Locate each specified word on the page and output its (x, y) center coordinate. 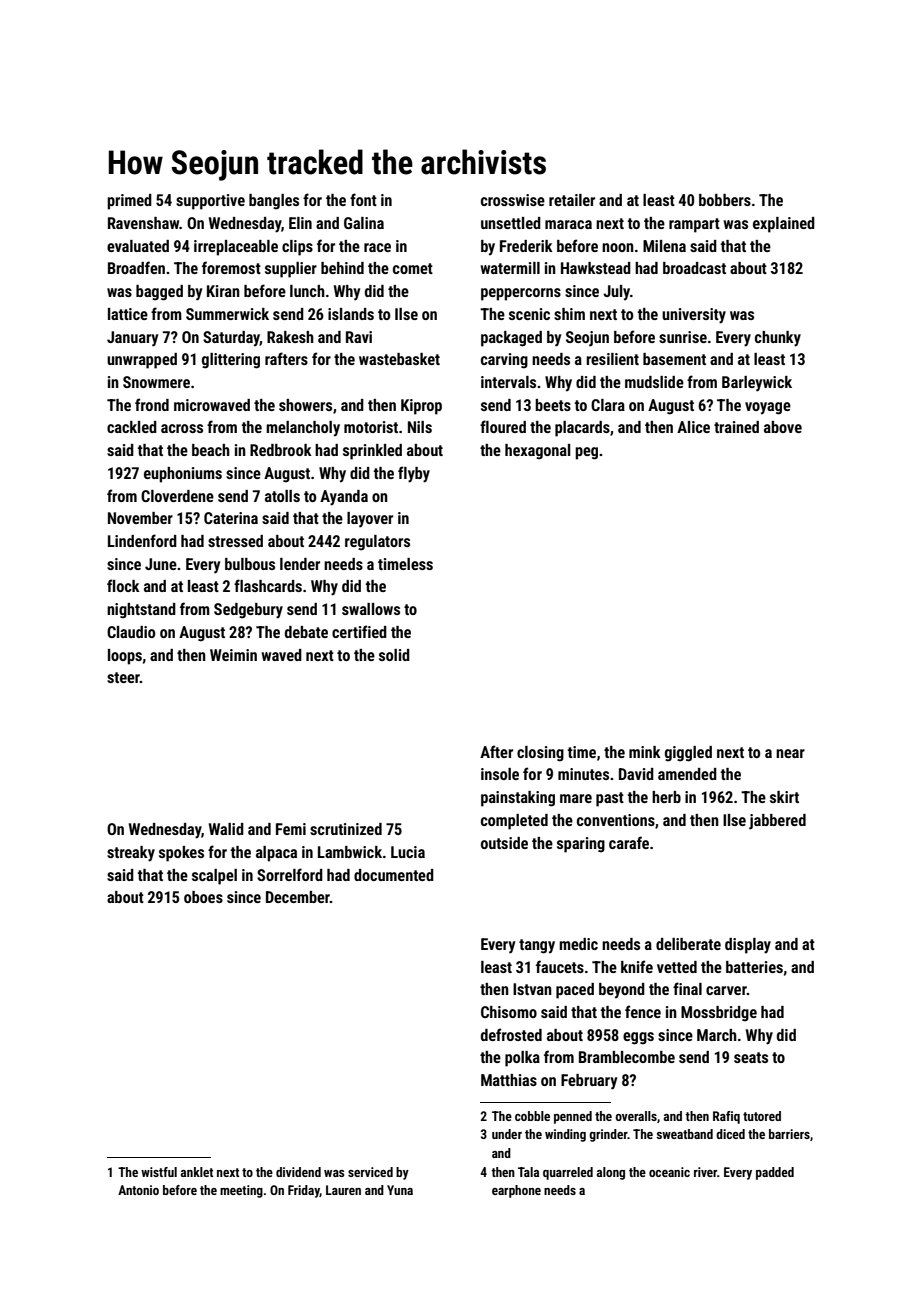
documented (394, 875)
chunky (778, 339)
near (790, 753)
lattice (128, 314)
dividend (298, 1172)
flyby (414, 474)
